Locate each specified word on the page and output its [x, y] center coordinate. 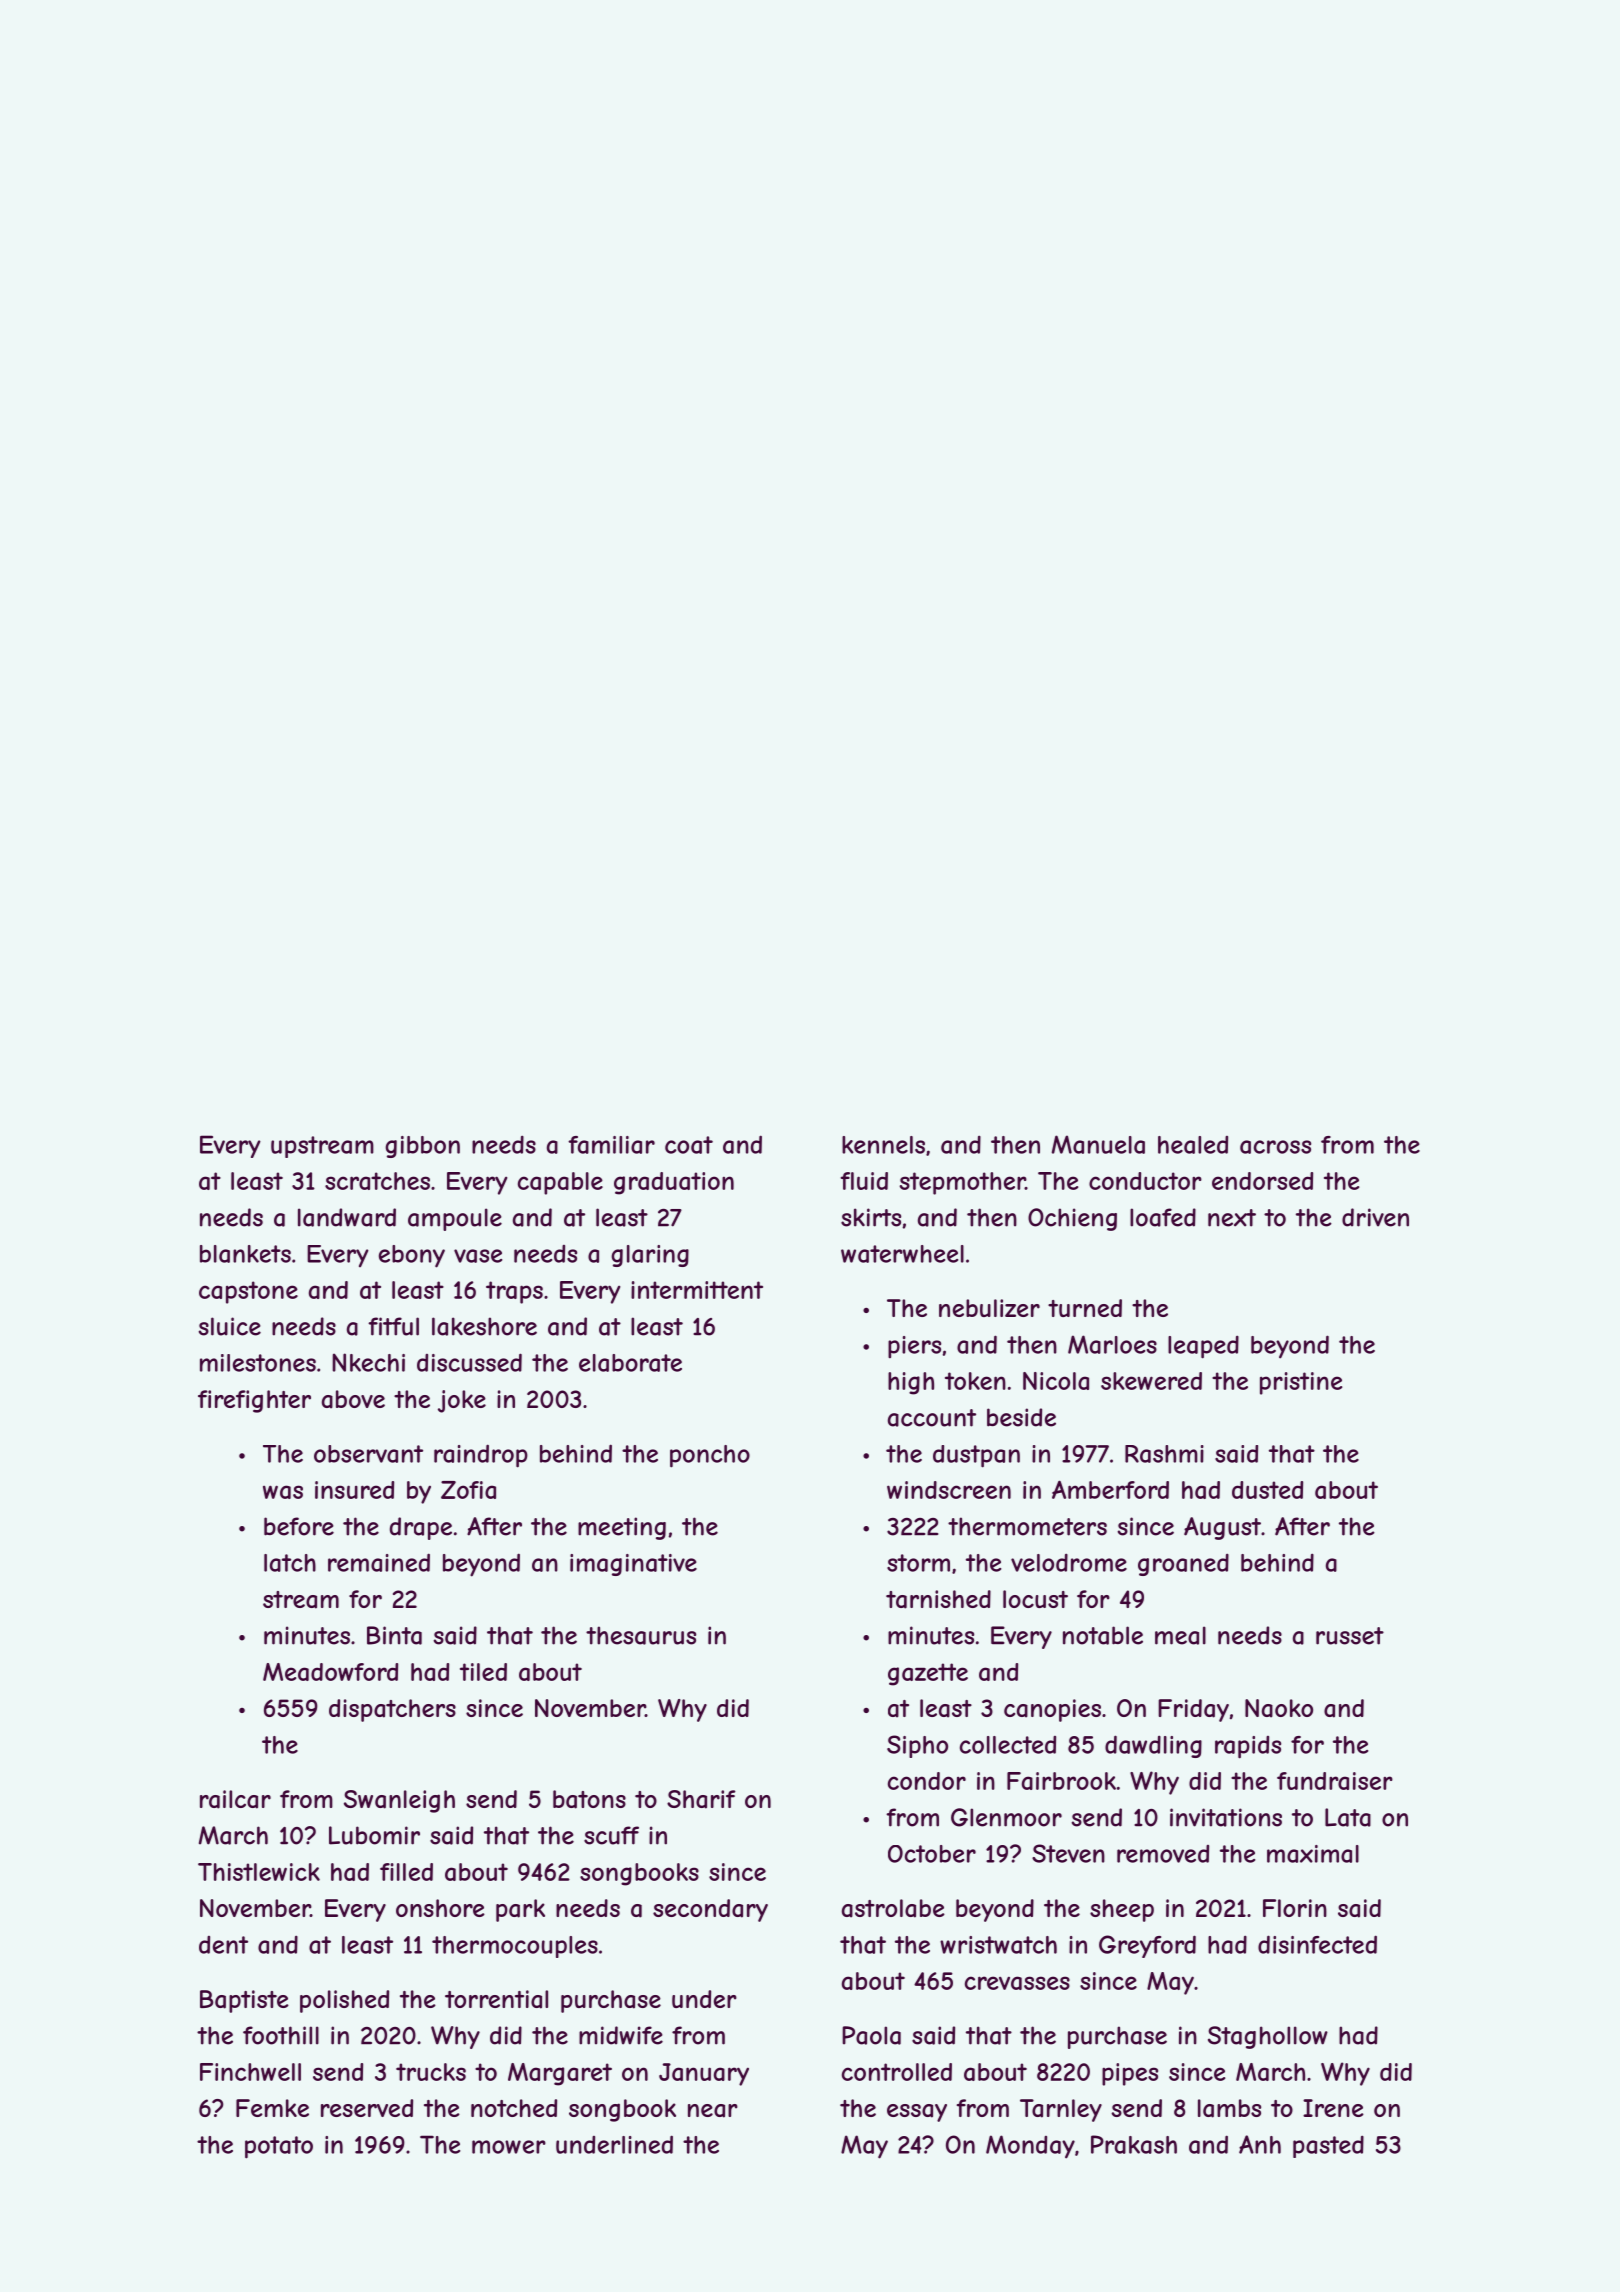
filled [406, 1872]
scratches [377, 1181]
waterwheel [902, 1254]
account [932, 1418]
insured [354, 1490]
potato [279, 2147]
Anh [1260, 2144]
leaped [1203, 1347]
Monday [1030, 2147]
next [1232, 1218]
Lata [1348, 1817]
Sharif [701, 1799]
